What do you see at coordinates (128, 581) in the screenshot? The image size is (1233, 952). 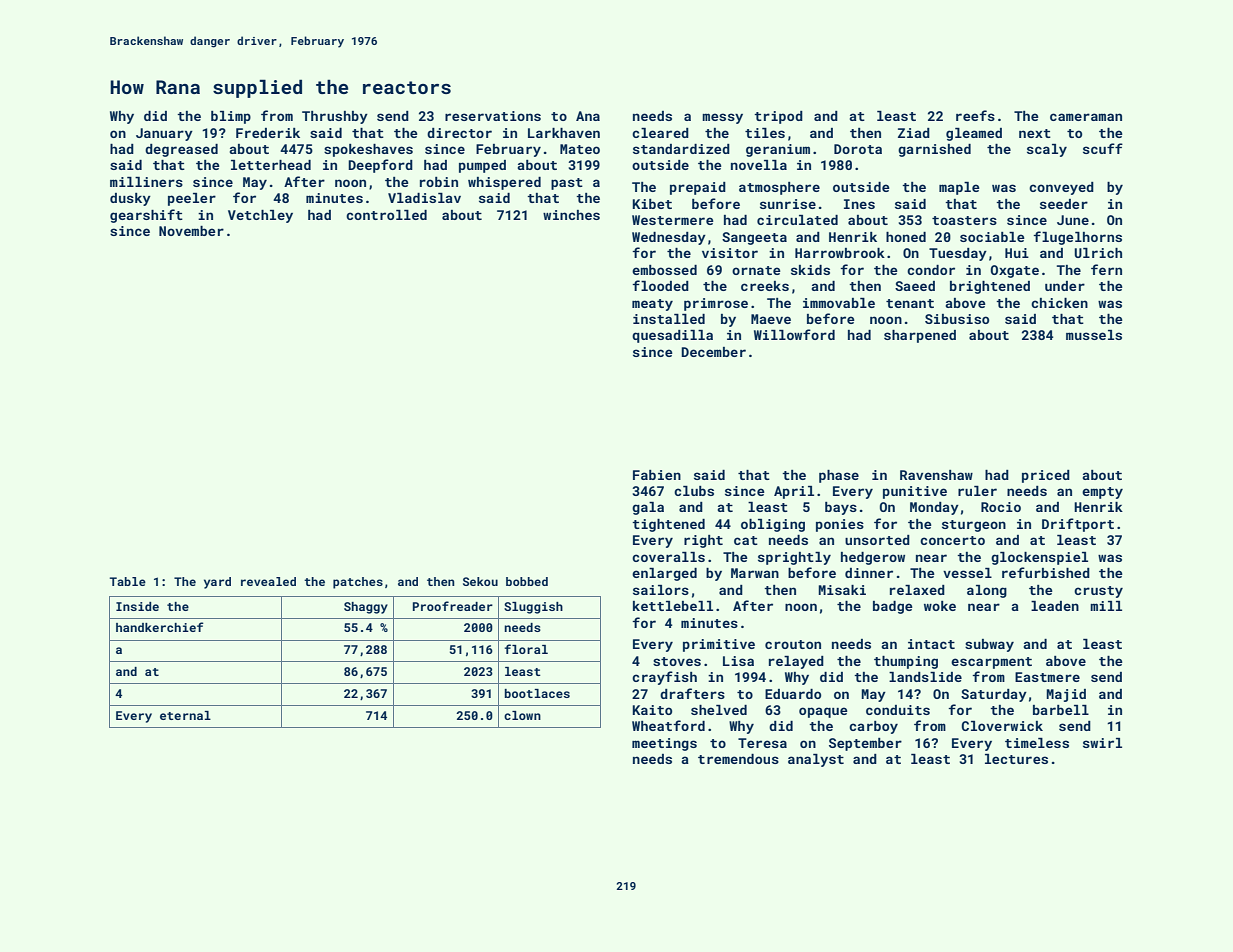 I see `Table` at bounding box center [128, 581].
